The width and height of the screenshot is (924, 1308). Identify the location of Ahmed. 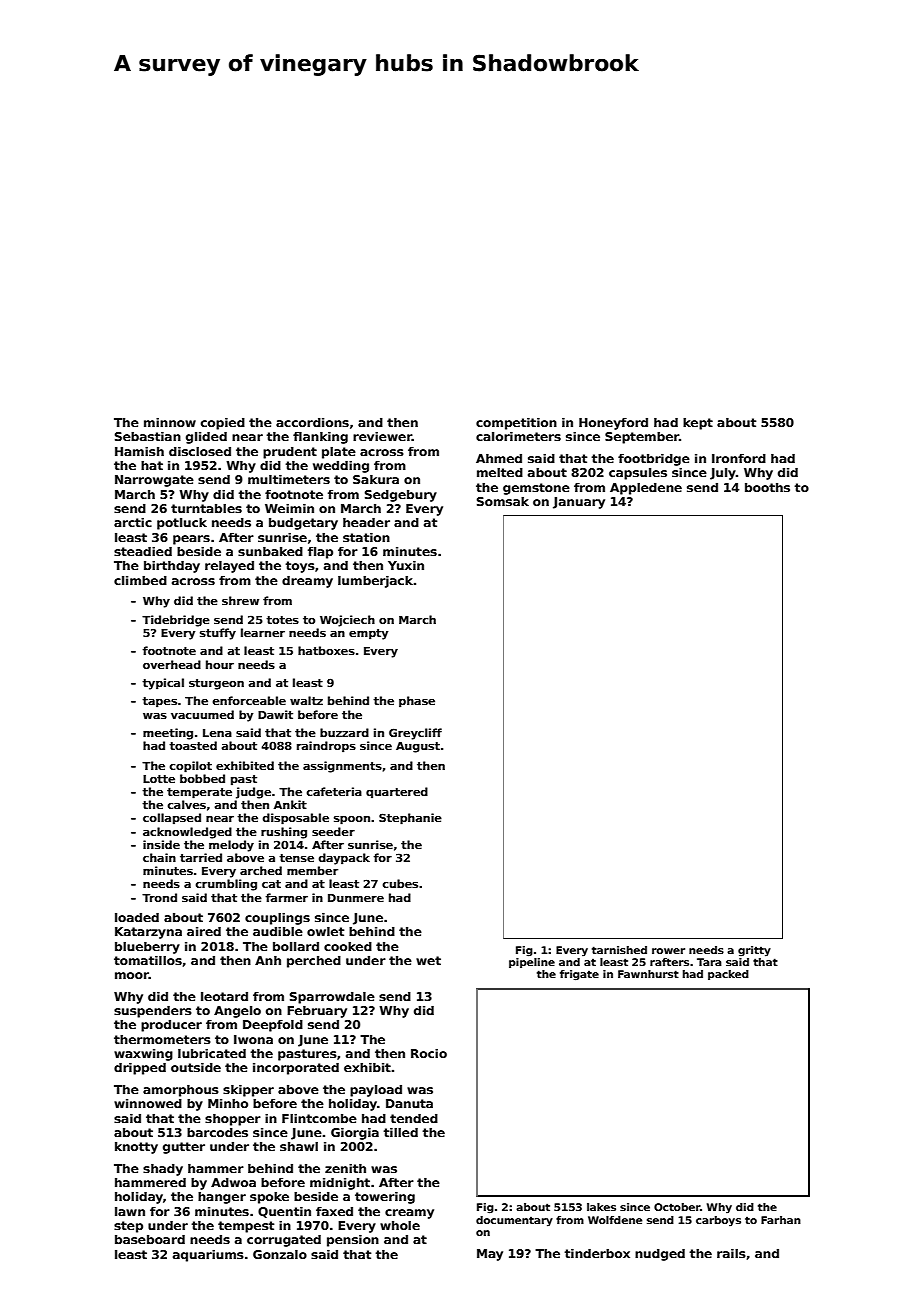
(499, 458).
